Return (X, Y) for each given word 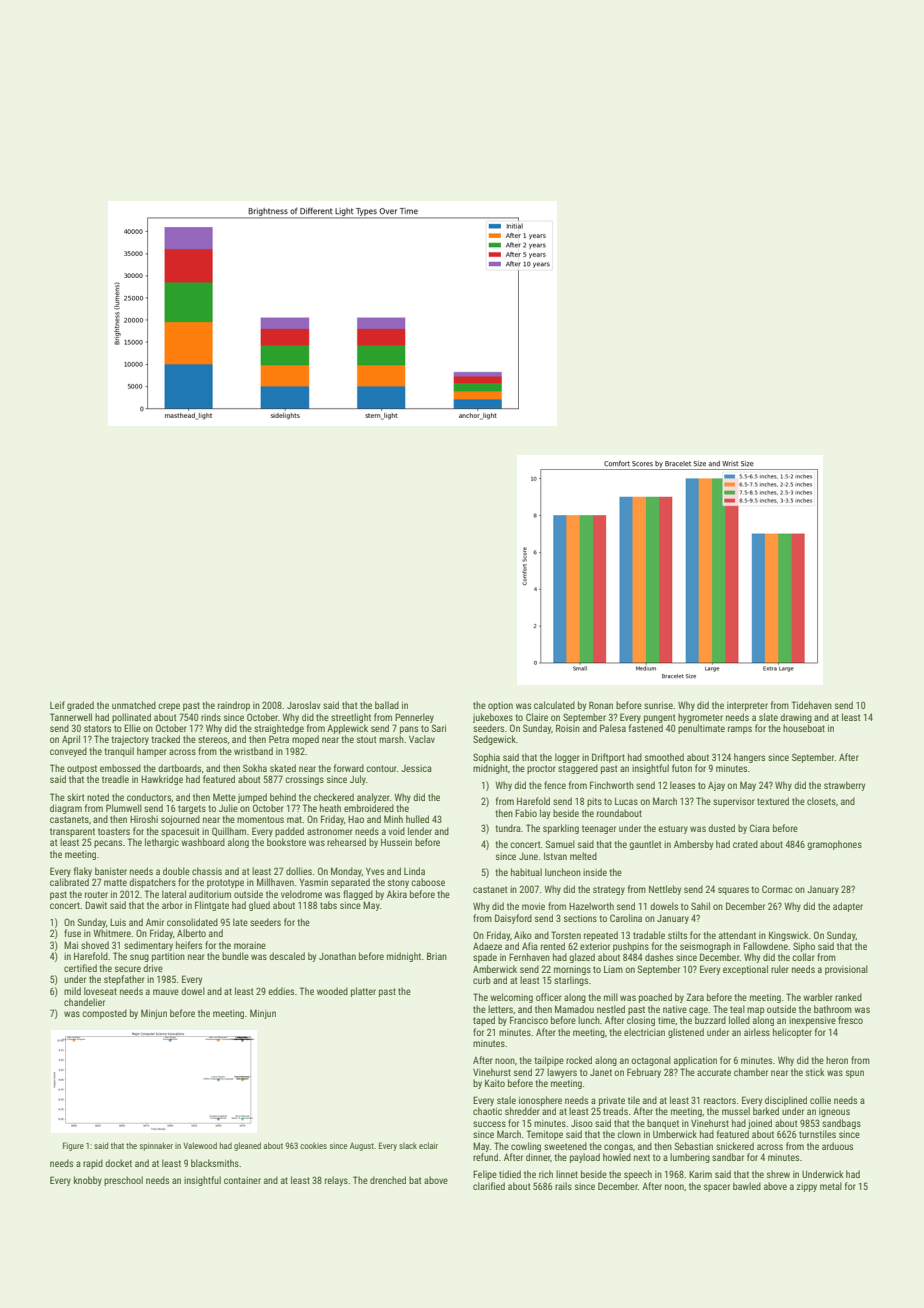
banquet (663, 1124)
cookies (313, 1145)
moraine (250, 945)
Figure (73, 1146)
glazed (582, 958)
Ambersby (693, 845)
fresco (850, 1020)
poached (655, 998)
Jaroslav (303, 705)
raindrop (234, 706)
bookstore (286, 842)
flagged (358, 895)
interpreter (747, 706)
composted (104, 1014)
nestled (611, 1009)
